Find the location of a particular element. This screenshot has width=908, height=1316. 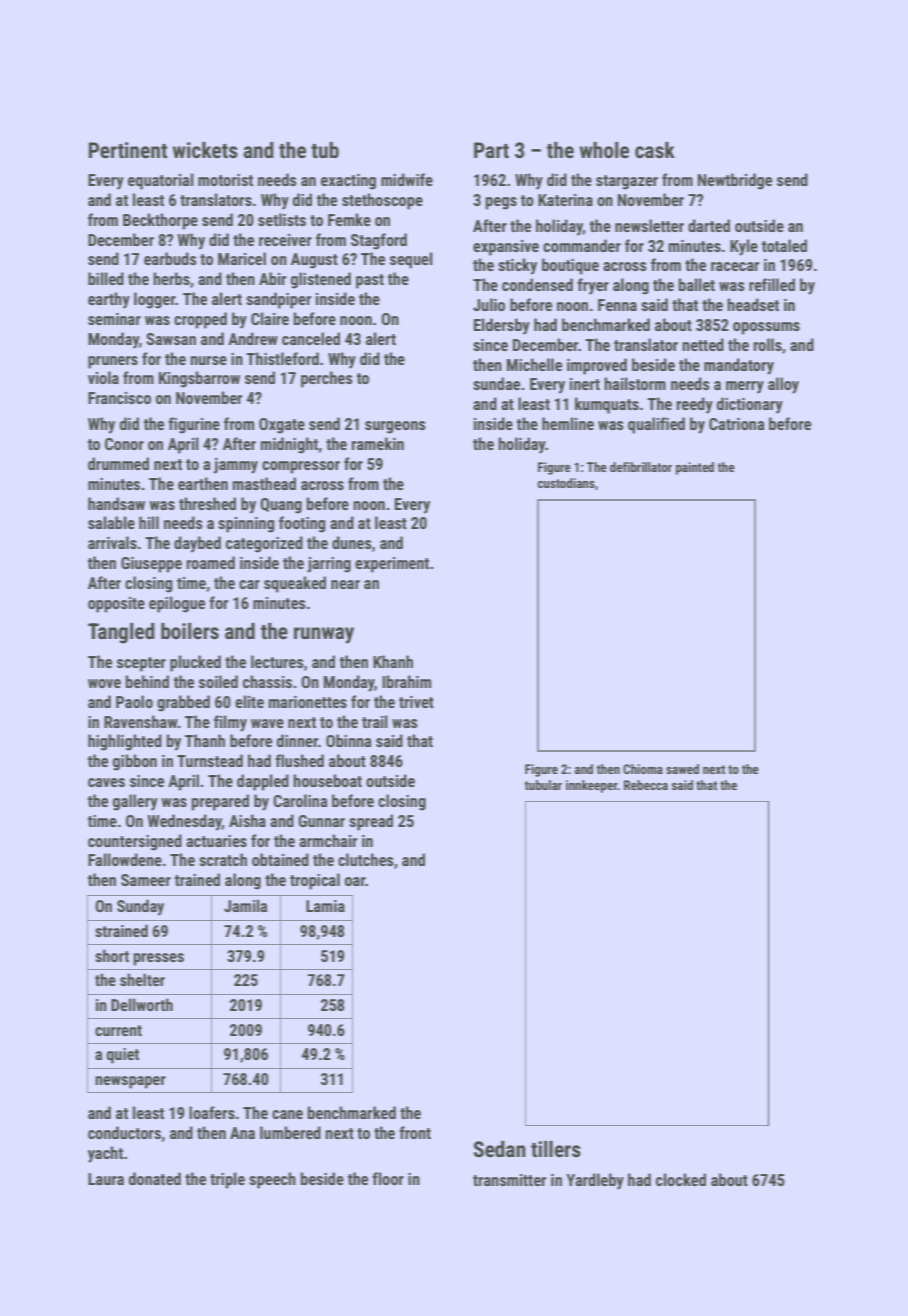

Khanh is located at coordinates (393, 661).
